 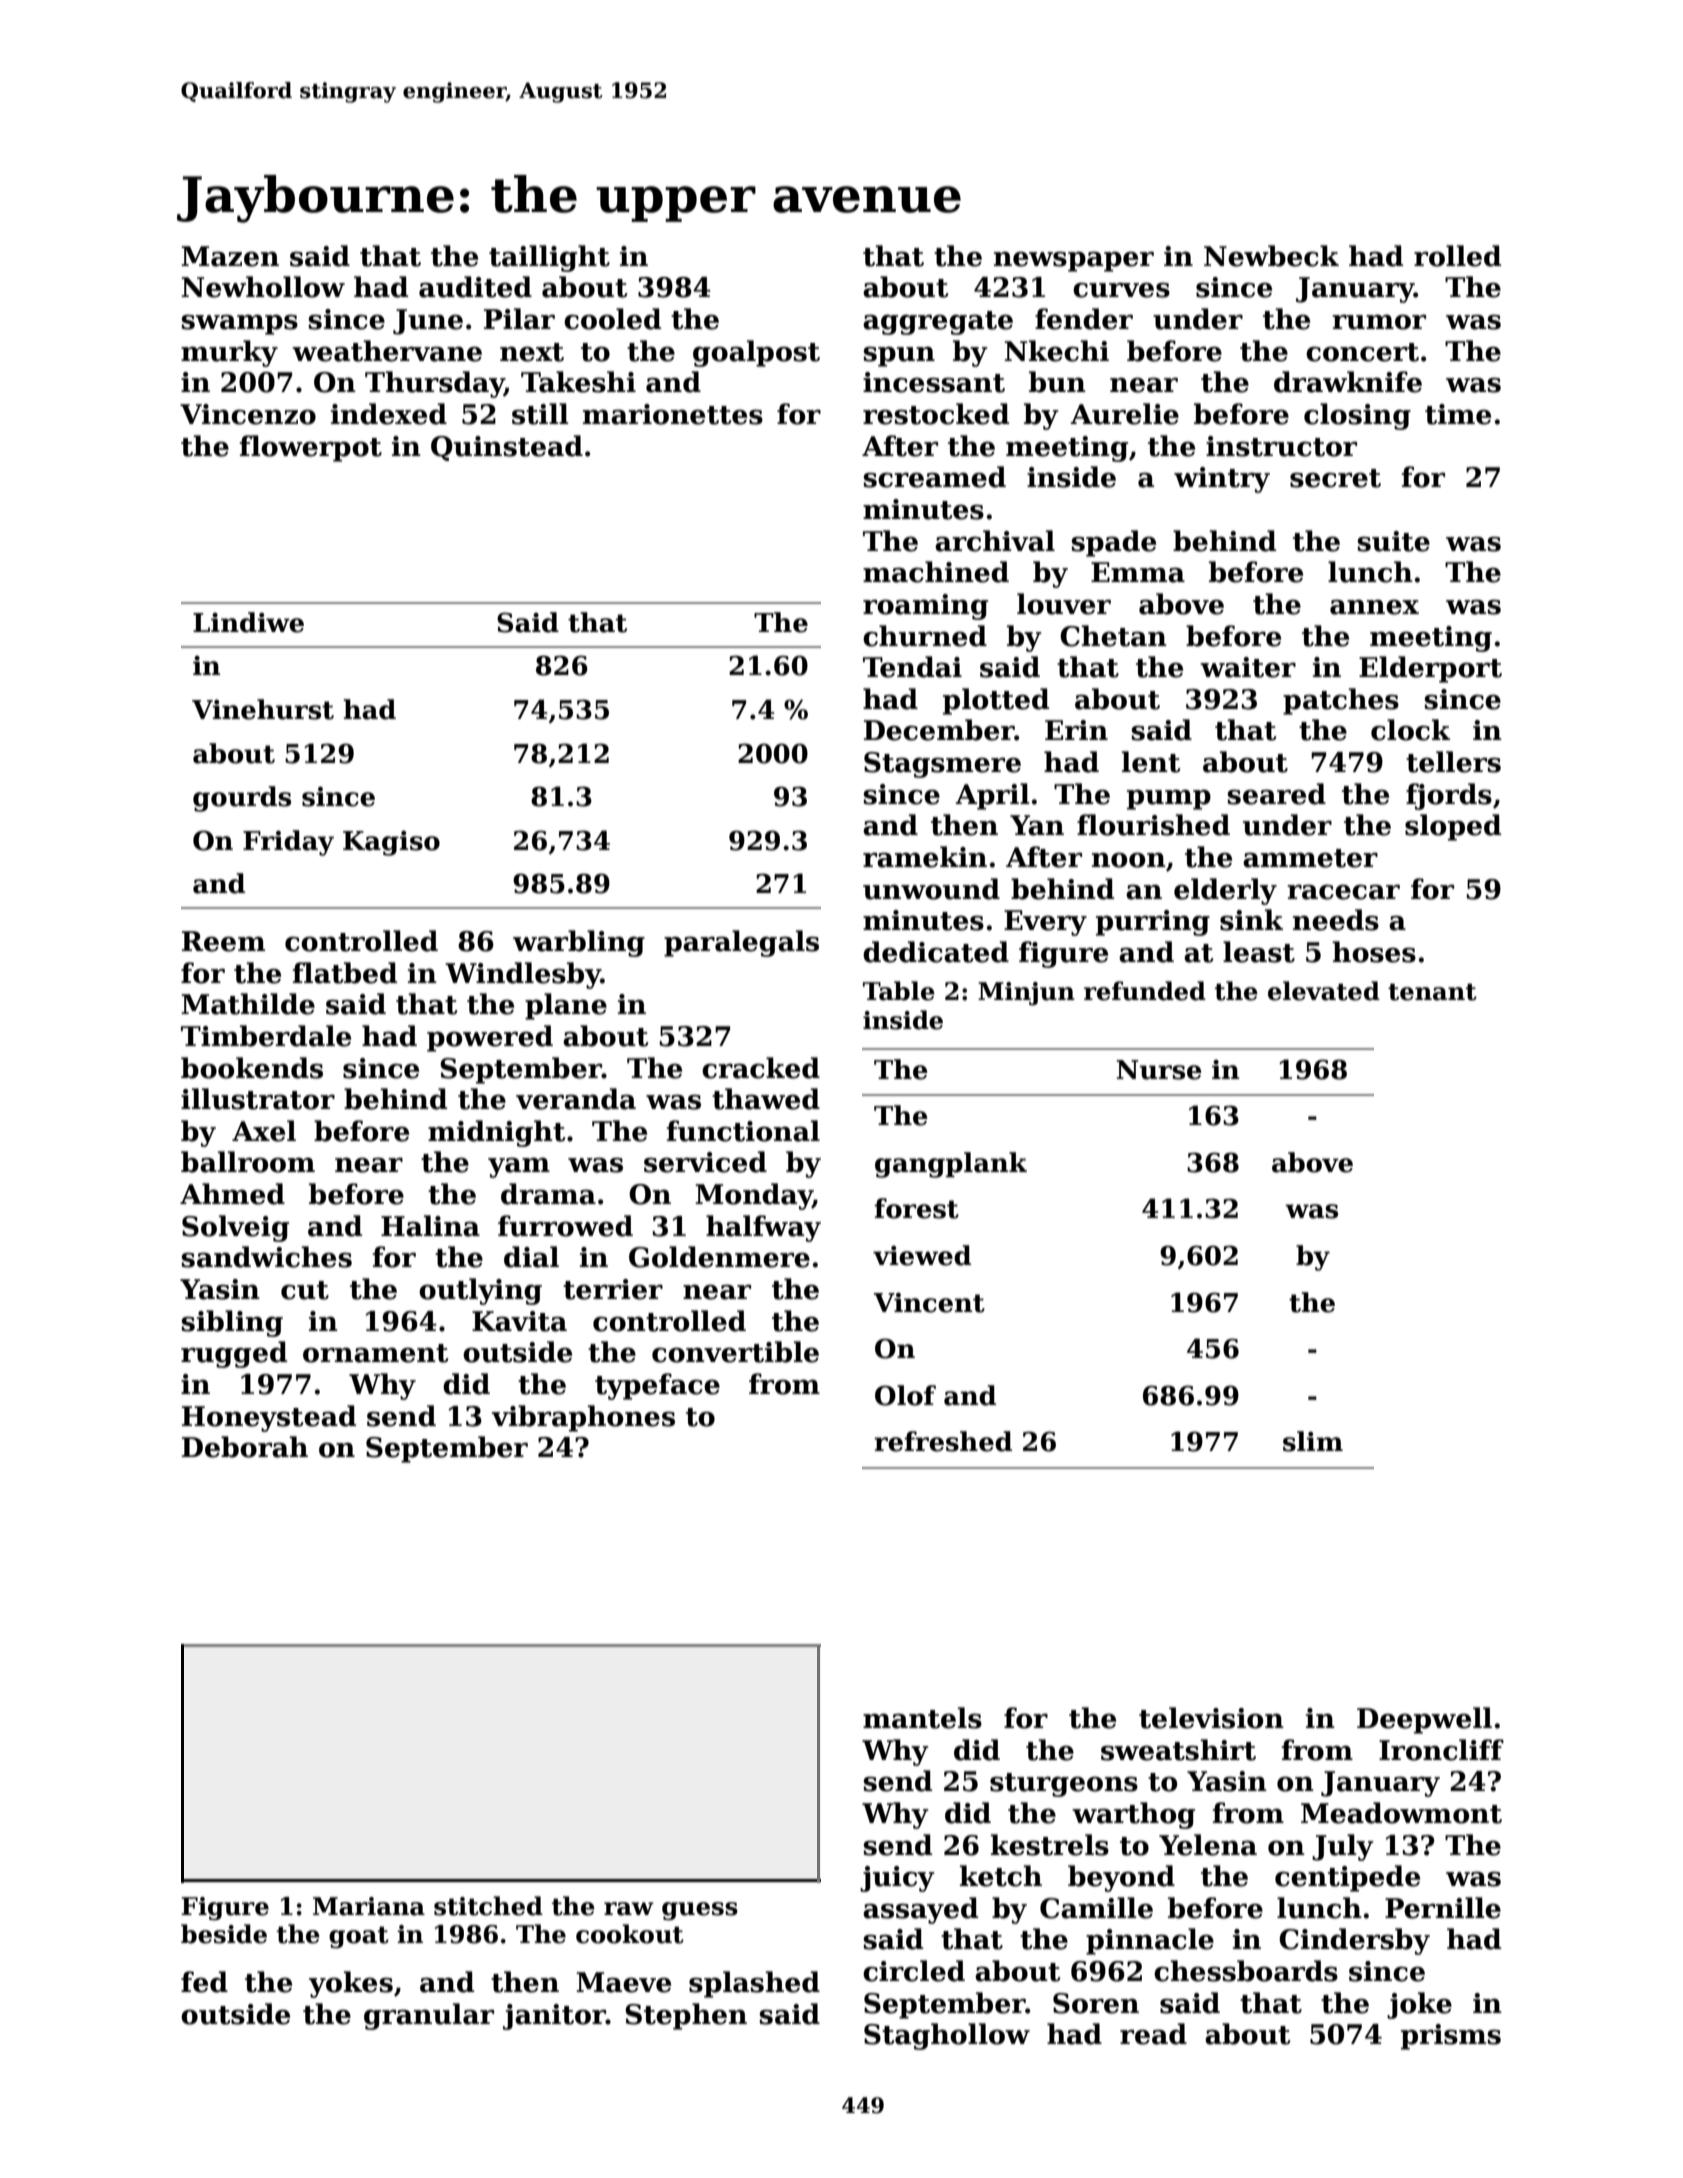 I want to click on Kagiso, so click(x=391, y=843).
